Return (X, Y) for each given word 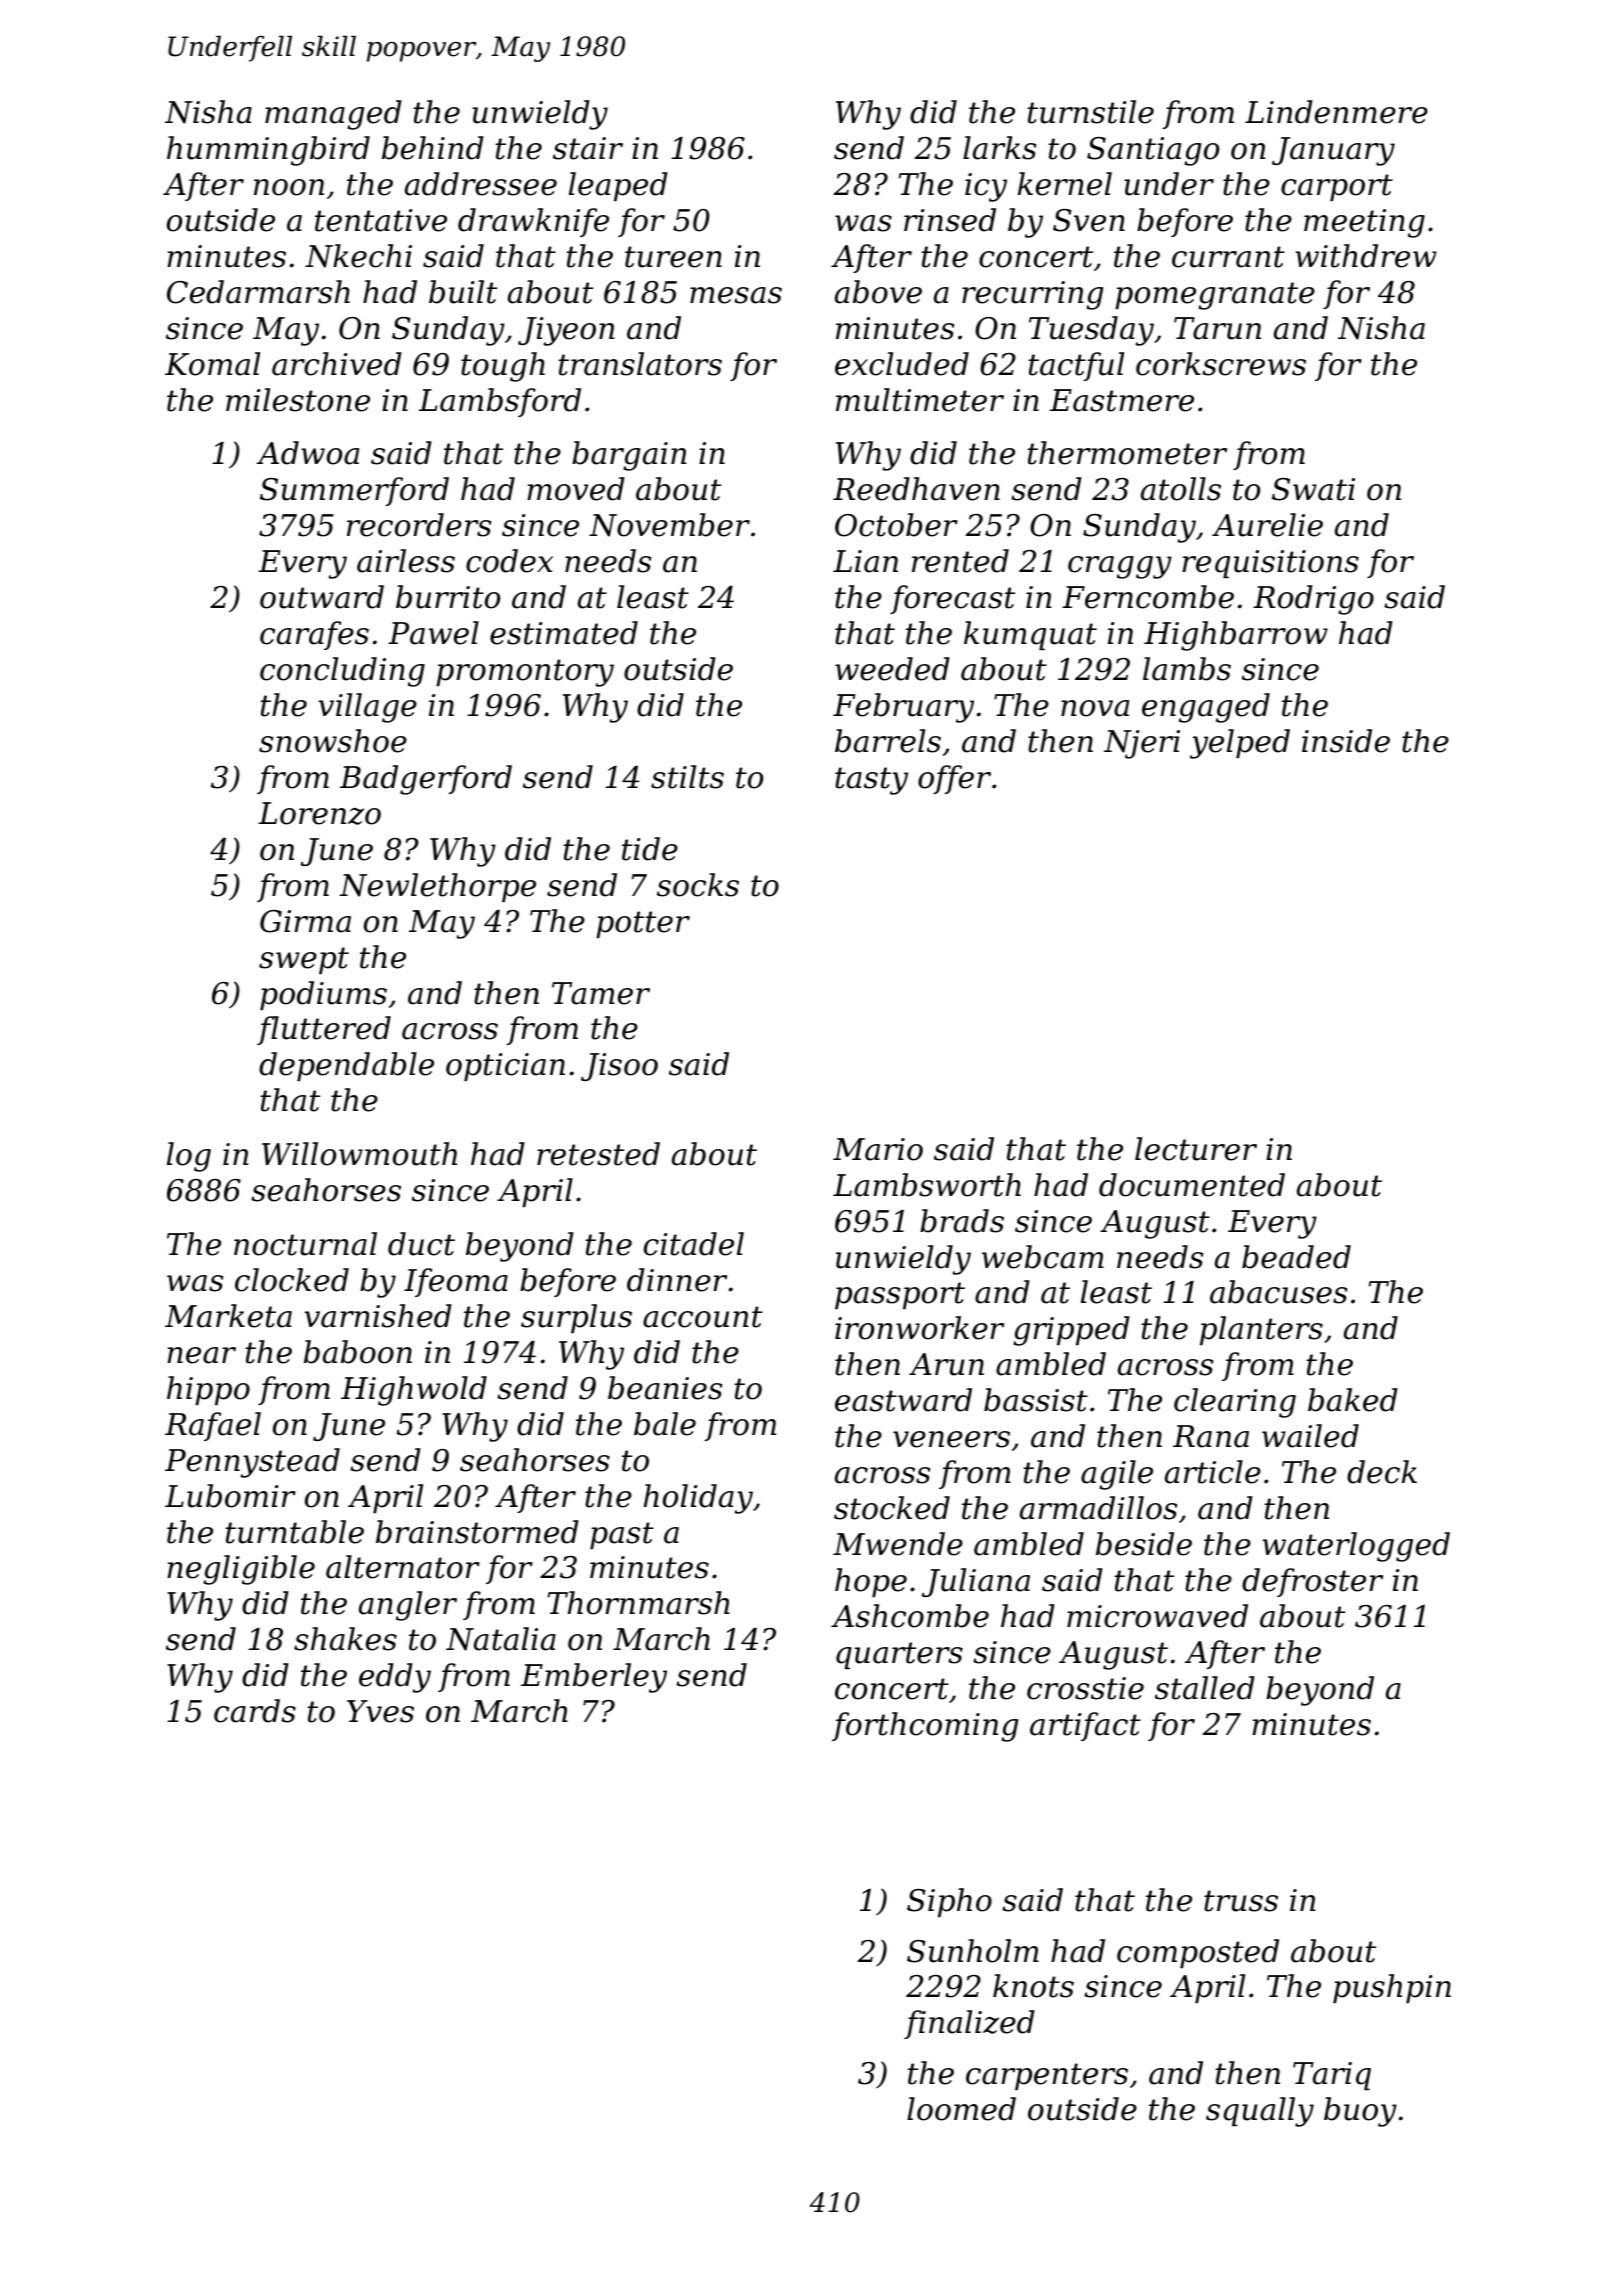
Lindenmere (1336, 112)
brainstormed (477, 1532)
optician (505, 1067)
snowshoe (333, 741)
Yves (380, 1711)
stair (588, 148)
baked (1353, 1400)
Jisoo (619, 1067)
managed (333, 115)
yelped (1240, 744)
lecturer (1196, 1149)
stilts (687, 777)
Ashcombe (910, 1616)
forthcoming (925, 1727)
